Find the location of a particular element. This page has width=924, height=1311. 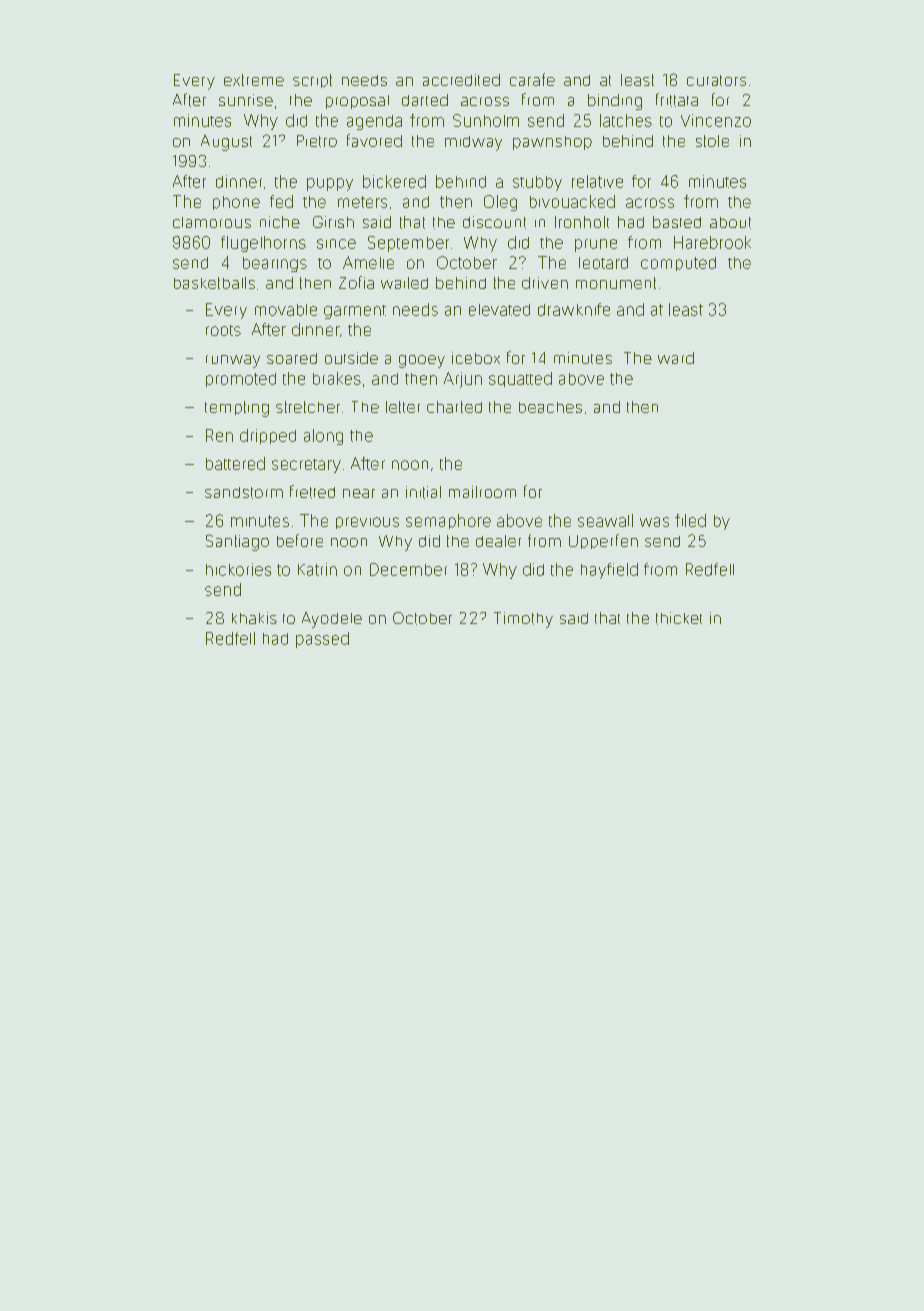

gooey is located at coordinates (422, 361).
